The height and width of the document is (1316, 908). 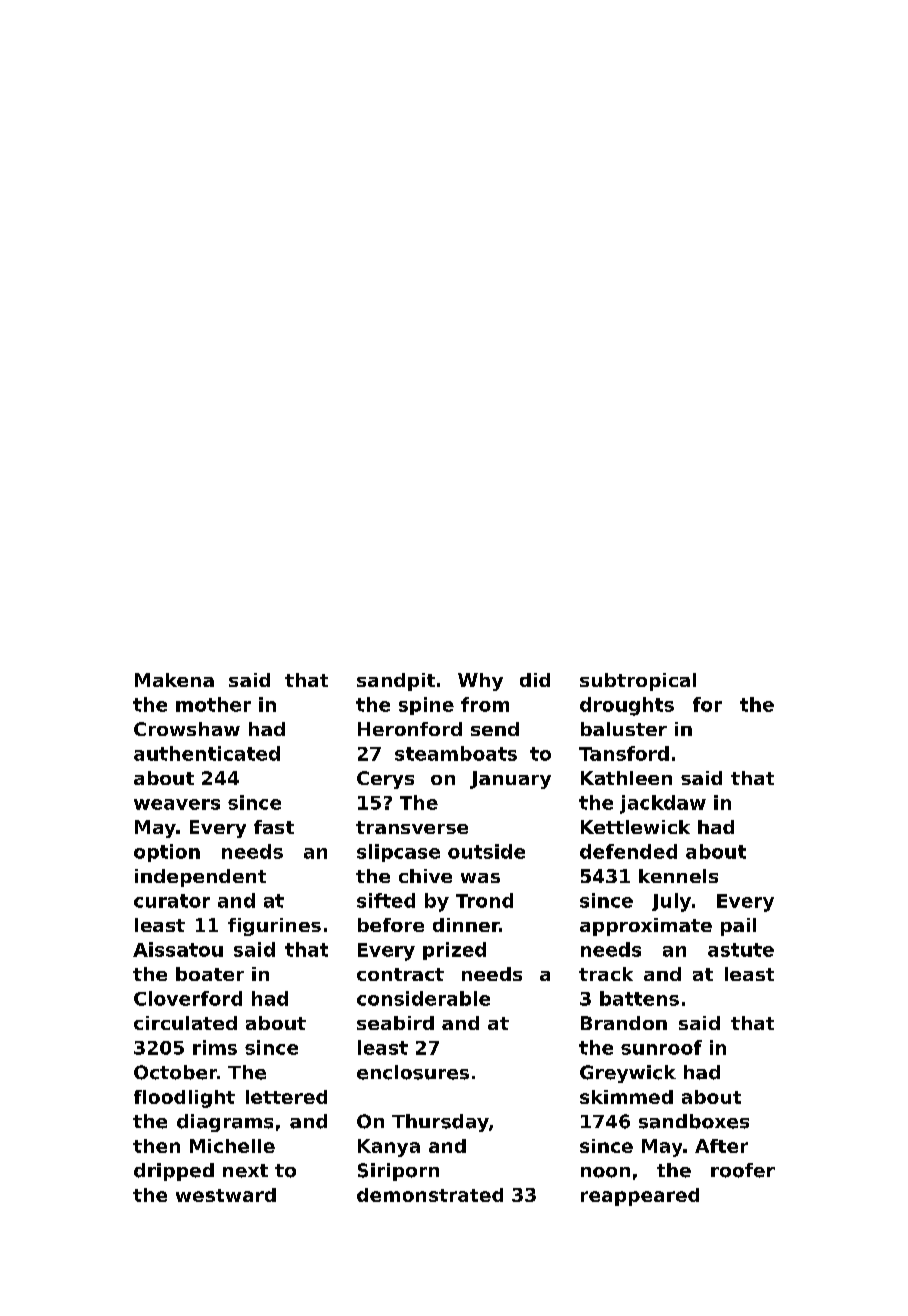 I want to click on Heronford, so click(x=410, y=729).
